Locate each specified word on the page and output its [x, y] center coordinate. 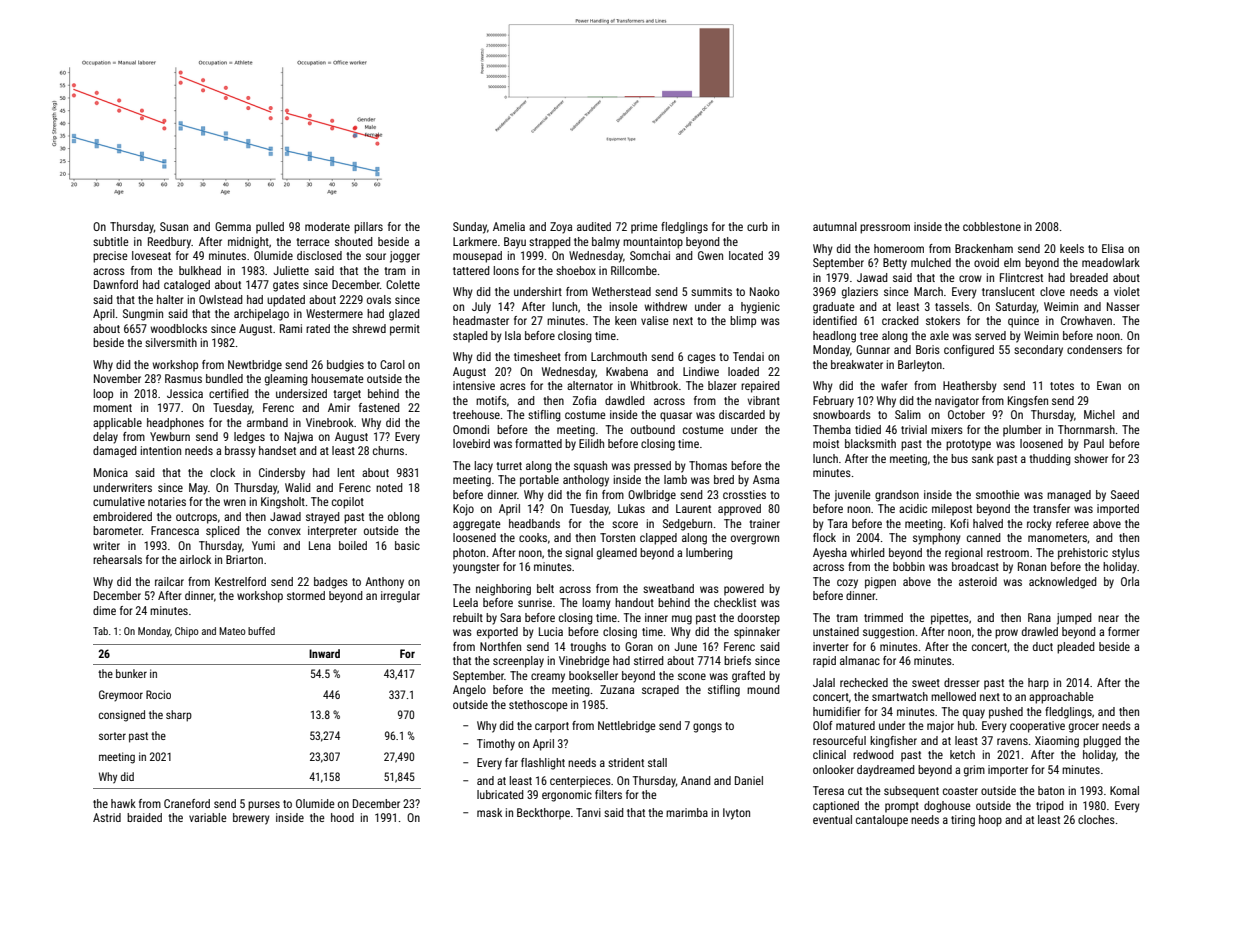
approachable [1061, 698]
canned [984, 537]
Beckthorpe [543, 814]
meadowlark [1111, 262]
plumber [1022, 431]
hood [342, 817]
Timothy [496, 745]
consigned [122, 716]
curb [757, 226]
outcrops [196, 518]
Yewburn [170, 436]
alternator [590, 385]
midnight [248, 243]
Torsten [617, 537]
